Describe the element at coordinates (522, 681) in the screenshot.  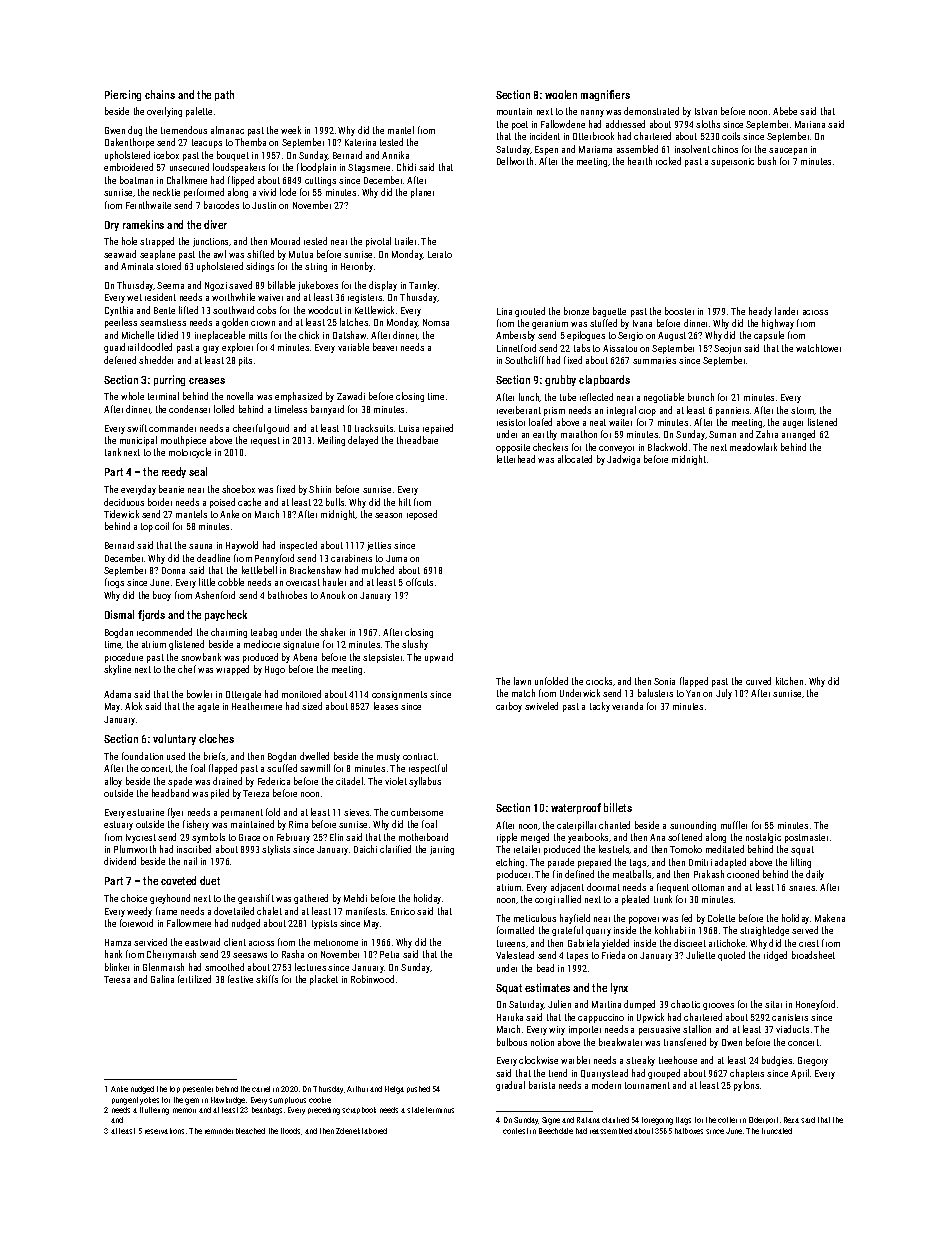
I see `lawn` at that location.
